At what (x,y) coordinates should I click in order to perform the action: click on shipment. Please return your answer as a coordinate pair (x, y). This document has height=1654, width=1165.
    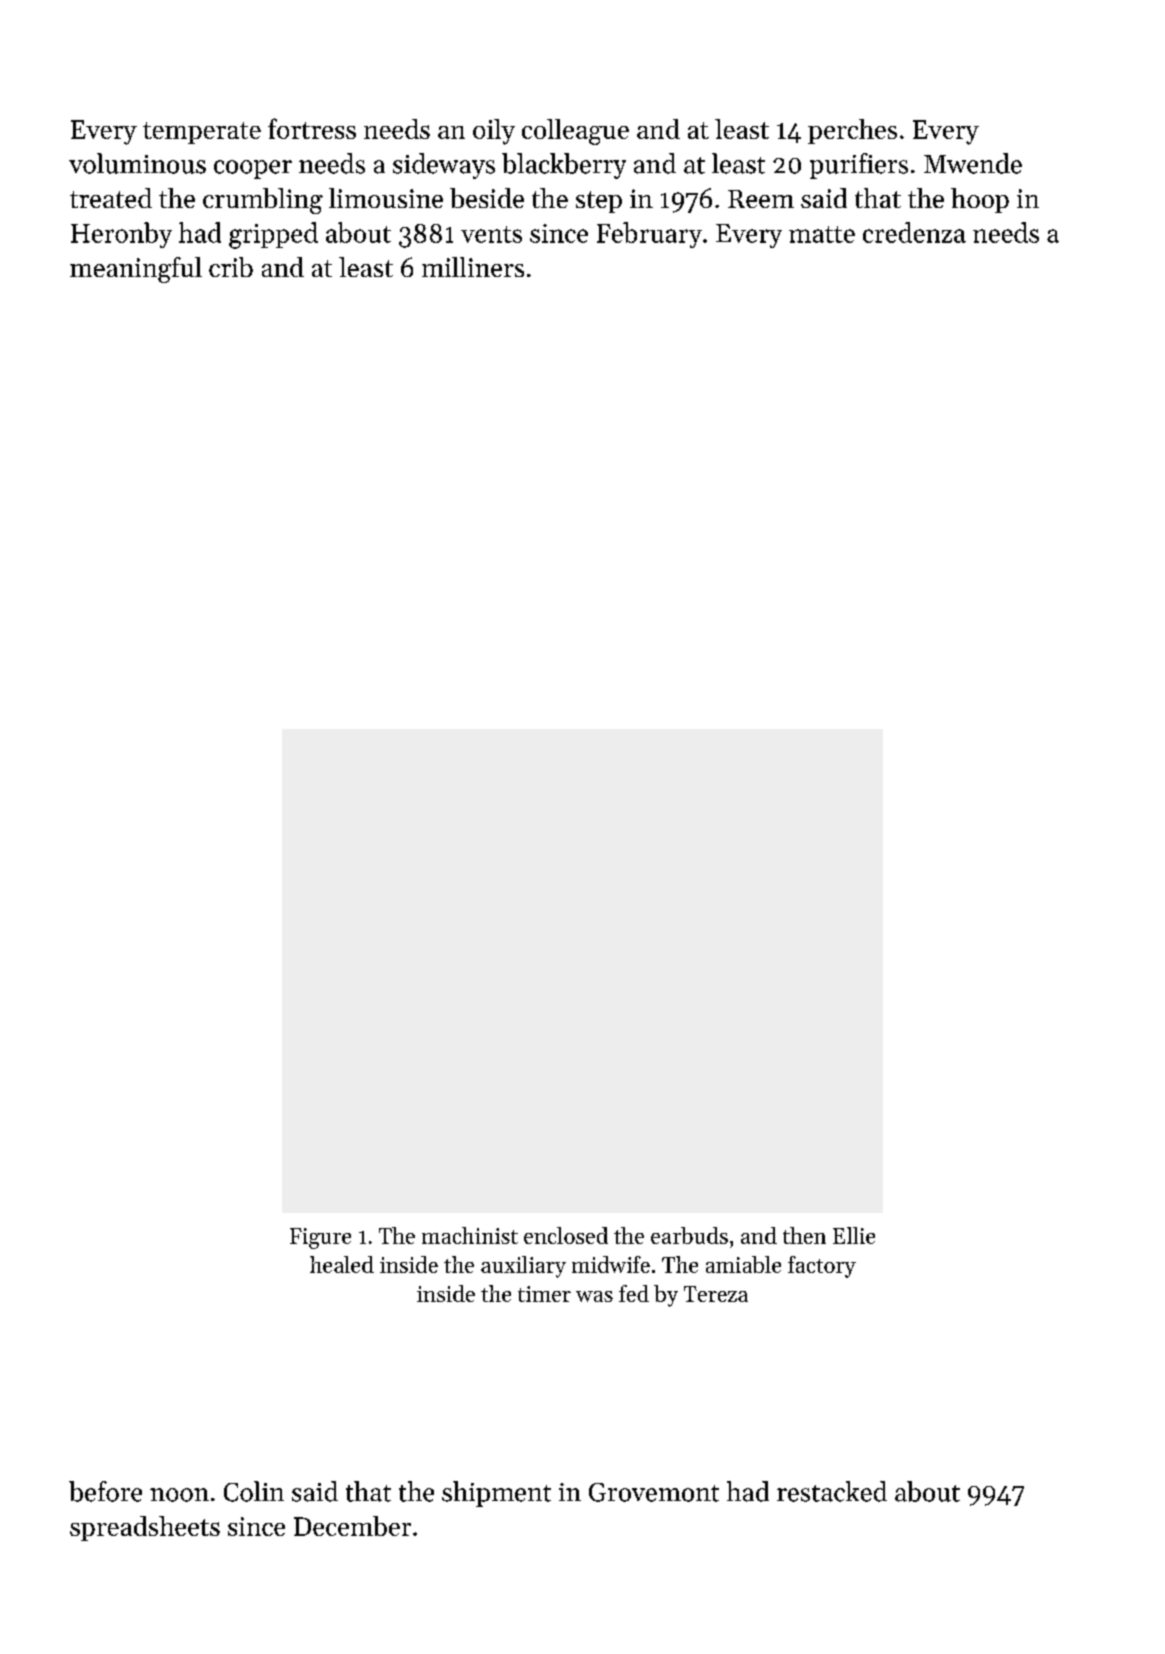
    Looking at the image, I should click on (496, 1494).
